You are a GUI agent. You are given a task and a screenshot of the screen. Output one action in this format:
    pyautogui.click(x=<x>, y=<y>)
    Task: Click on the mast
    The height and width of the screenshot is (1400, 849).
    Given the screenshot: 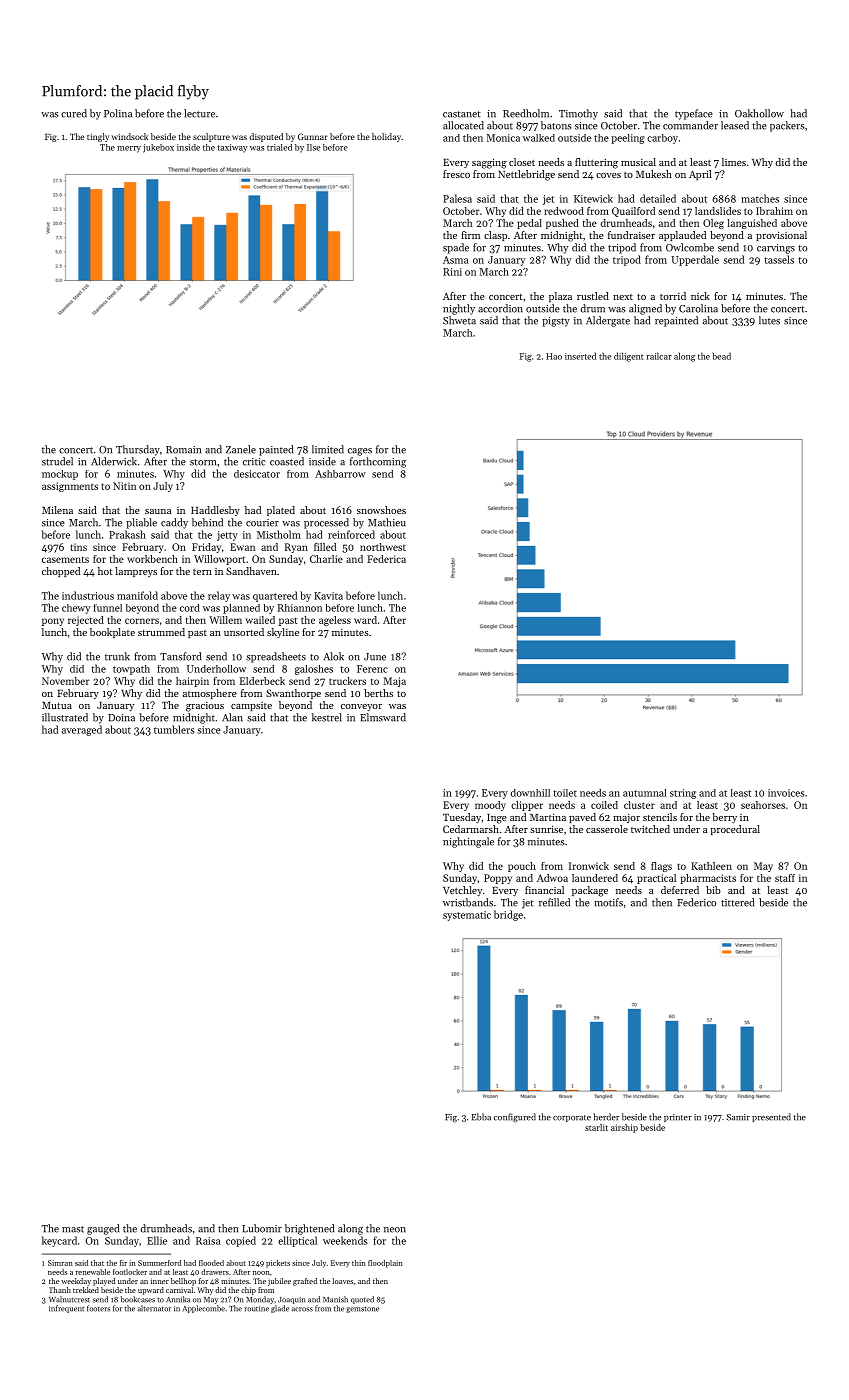 What is the action you would take?
    pyautogui.click(x=73, y=1229)
